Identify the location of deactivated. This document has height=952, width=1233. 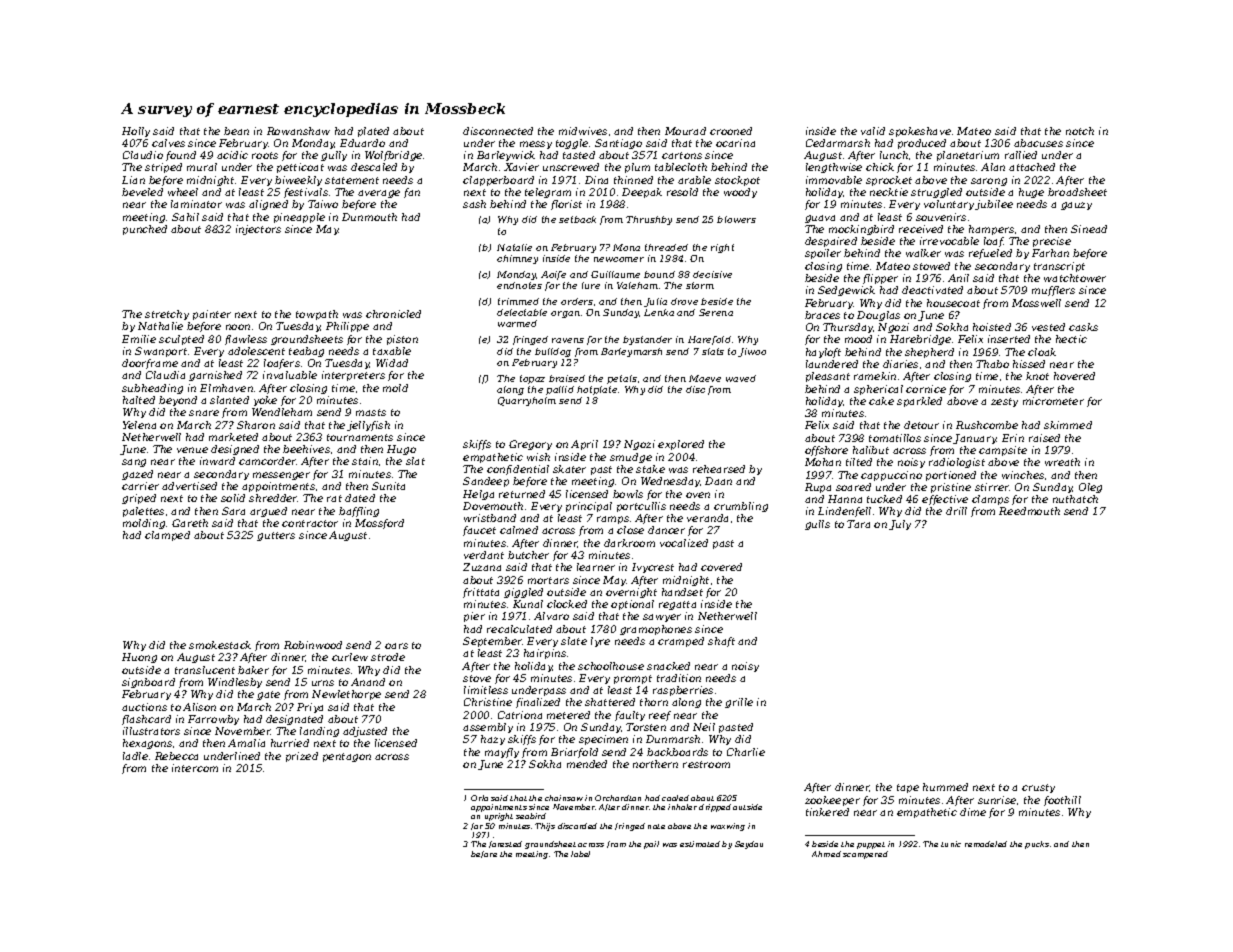
(932, 290).
